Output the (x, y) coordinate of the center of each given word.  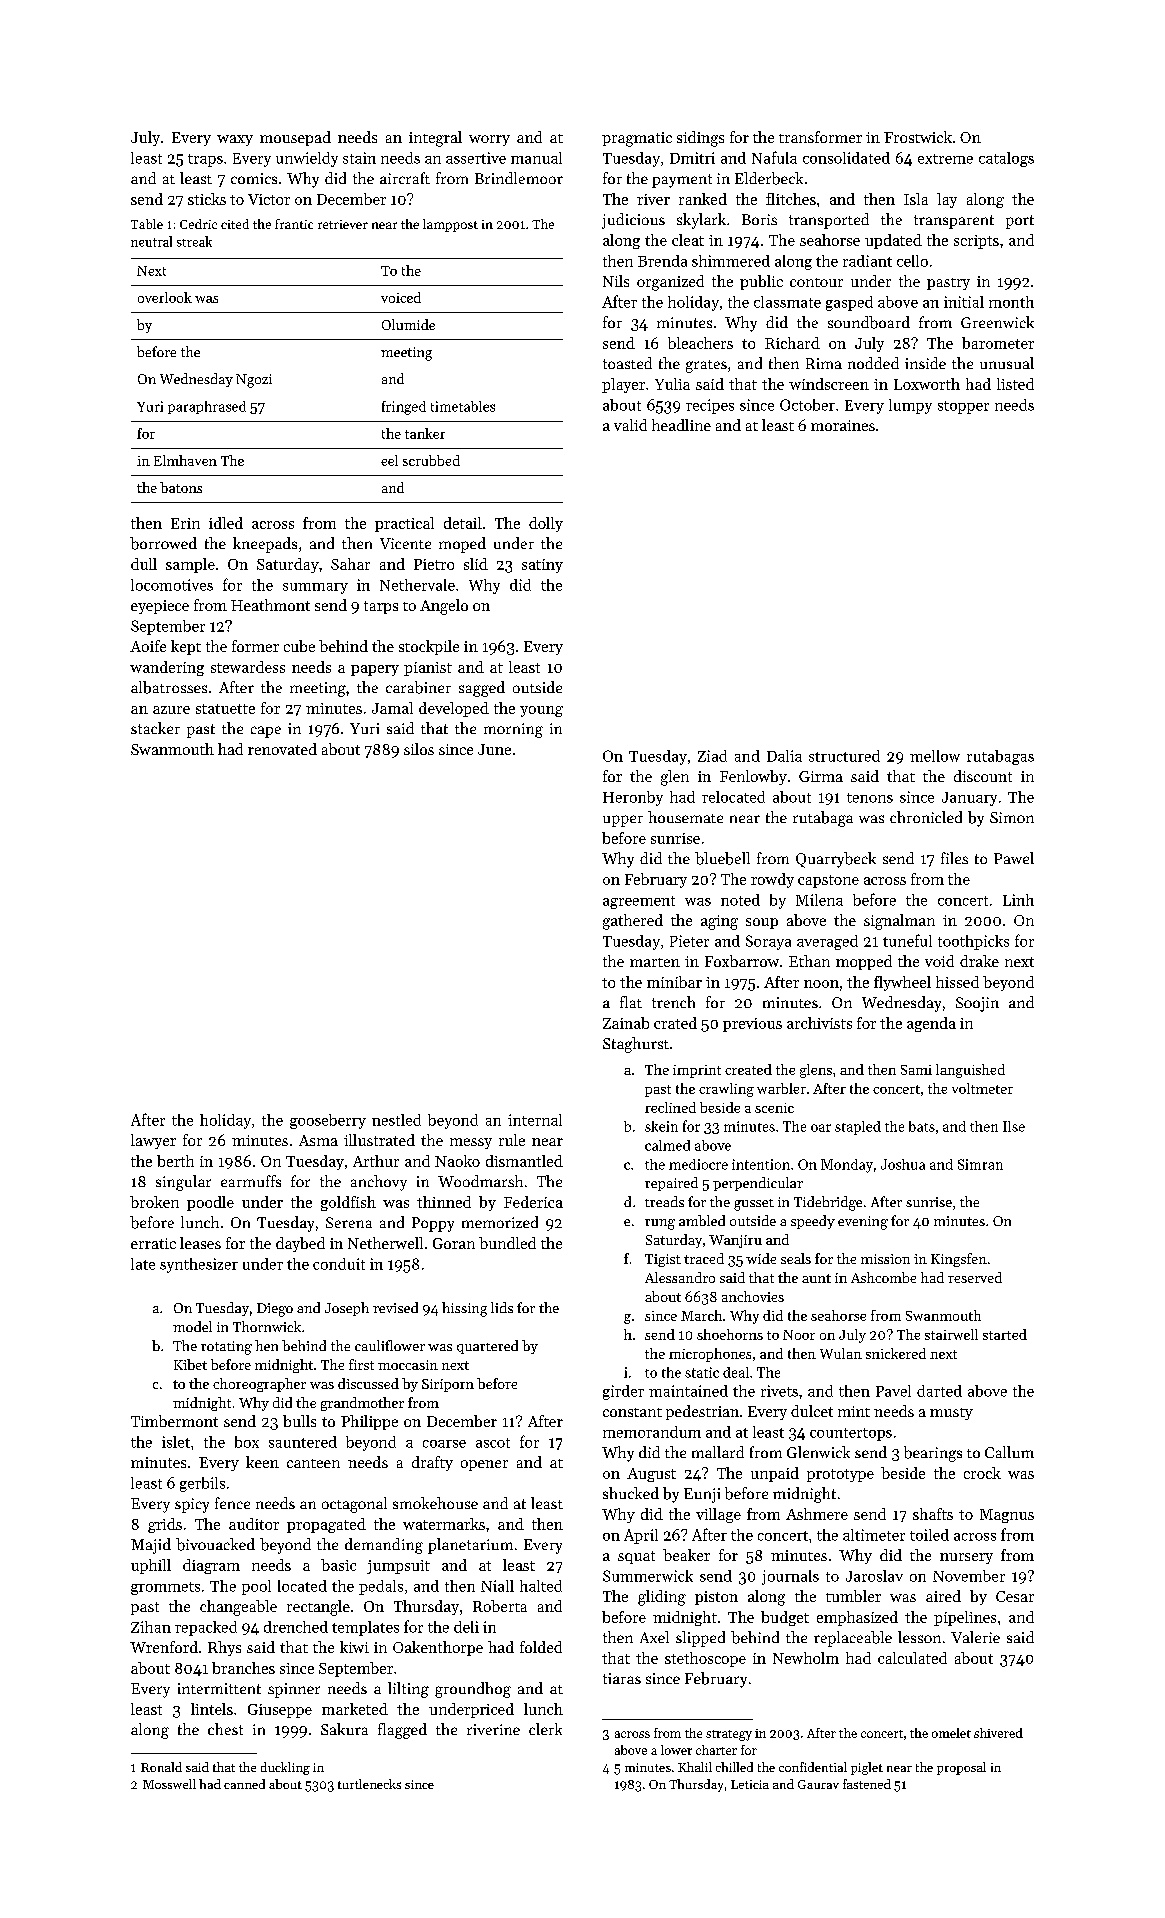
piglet (867, 1768)
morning (513, 730)
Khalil (695, 1767)
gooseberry (328, 1121)
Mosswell (169, 1784)
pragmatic (637, 139)
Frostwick (918, 137)
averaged (827, 942)
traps (205, 160)
